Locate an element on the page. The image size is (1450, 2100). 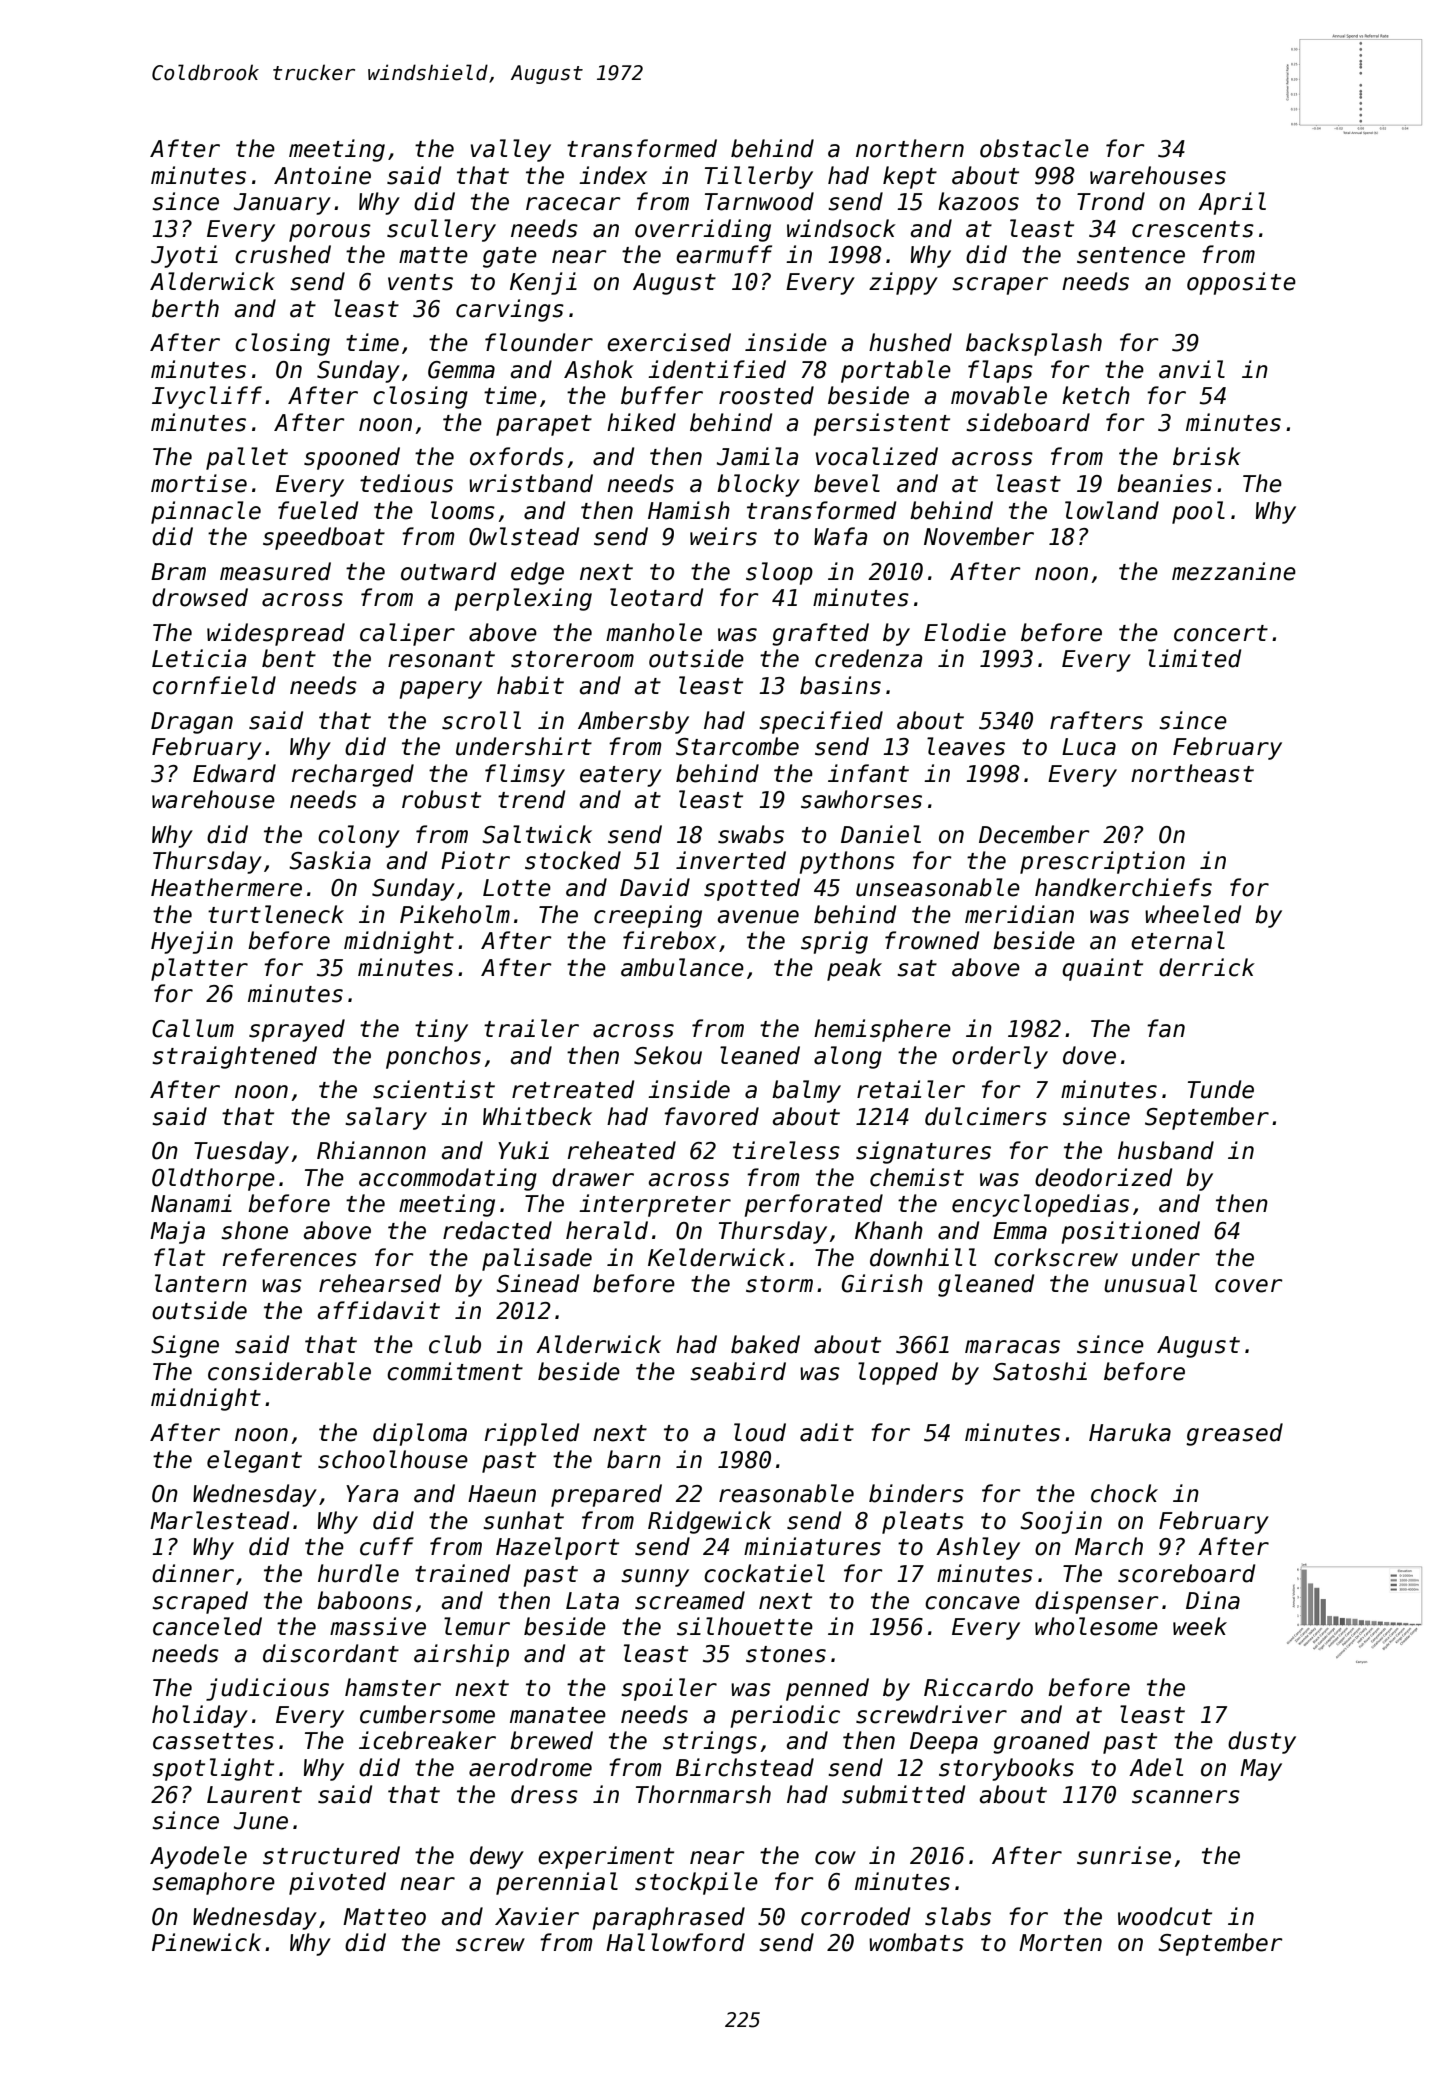
rehearsed is located at coordinates (380, 1283).
